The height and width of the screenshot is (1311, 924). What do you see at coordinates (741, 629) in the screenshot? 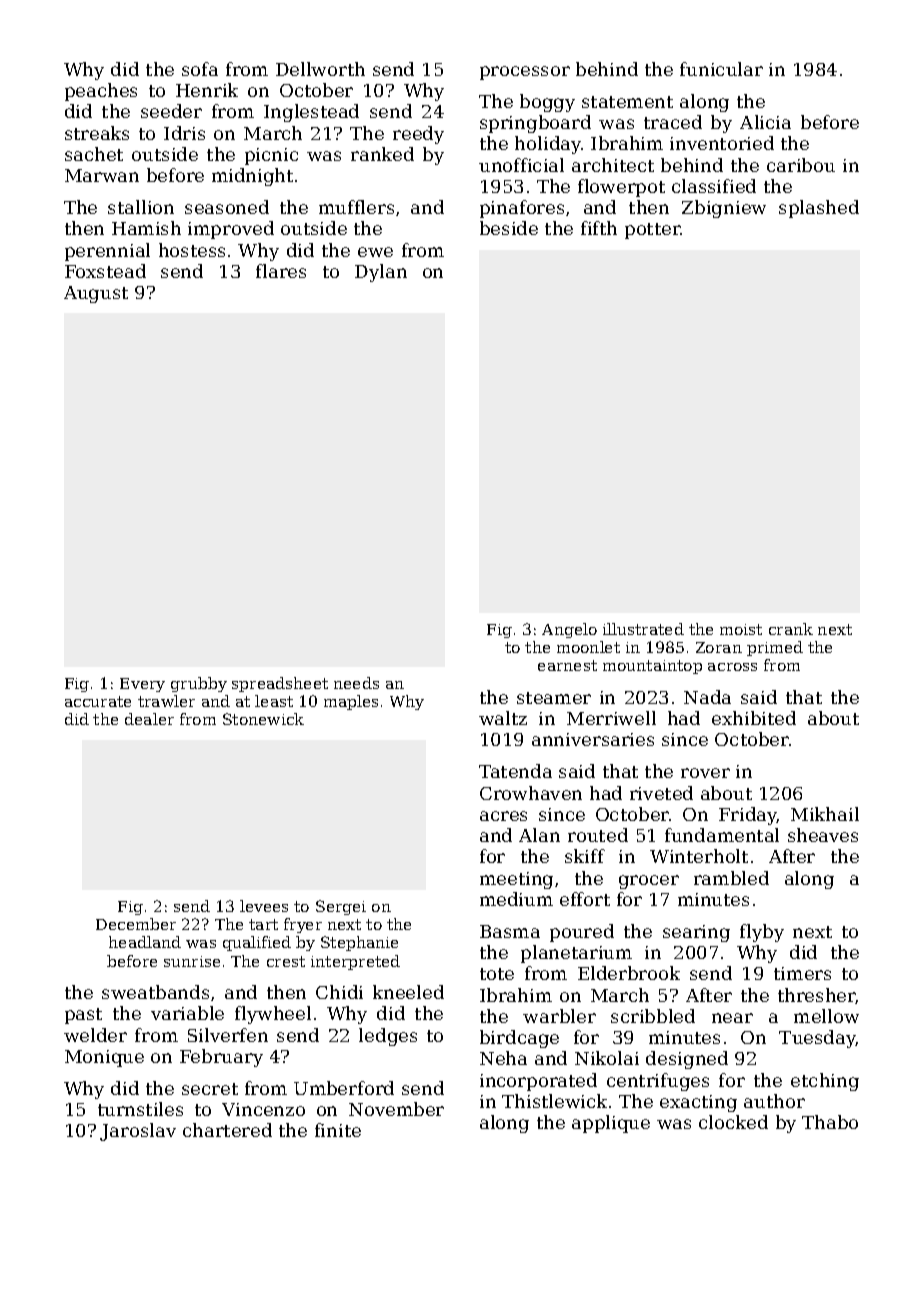
I see `moist` at bounding box center [741, 629].
